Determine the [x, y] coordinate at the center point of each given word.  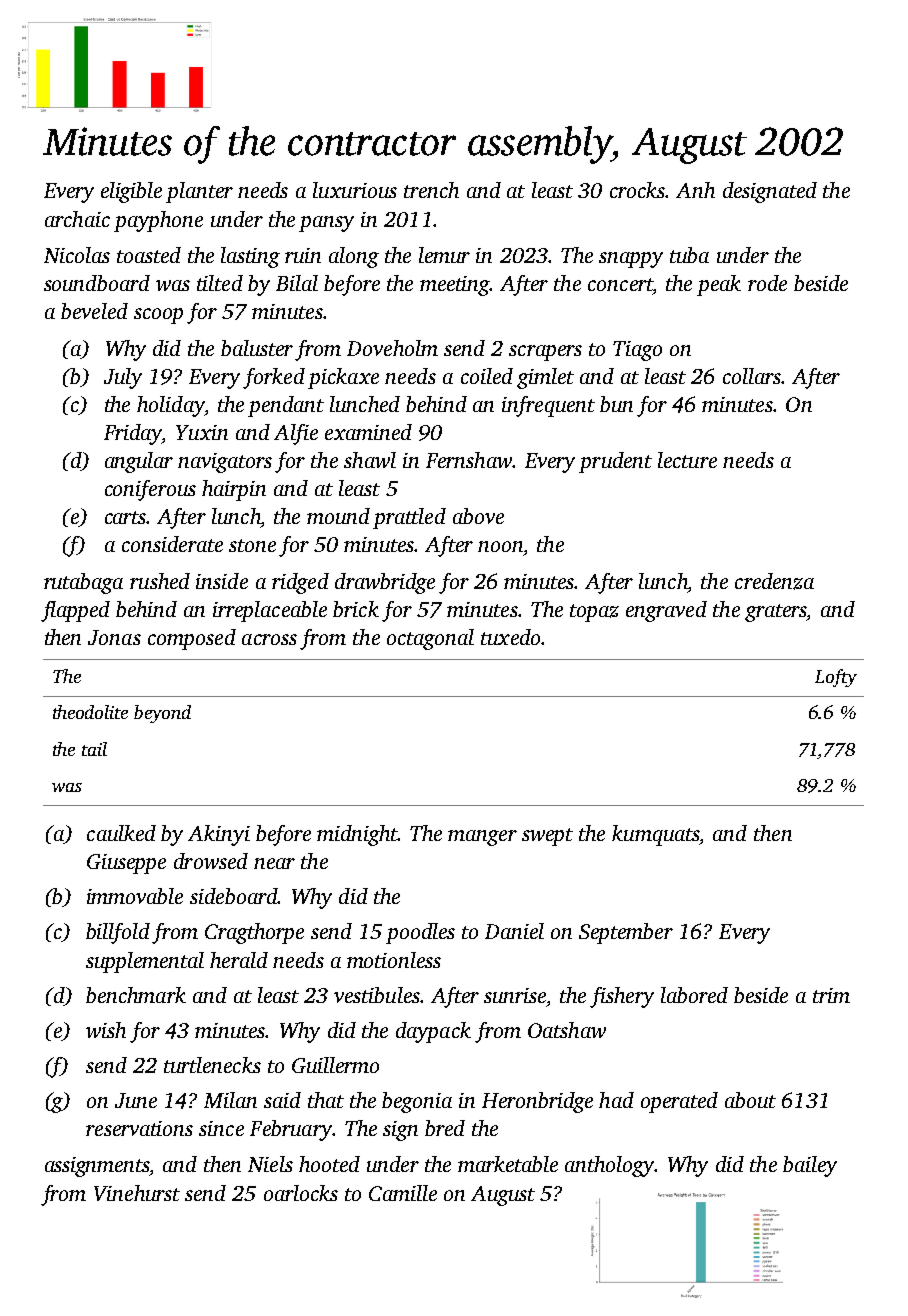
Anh [695, 190]
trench [431, 190]
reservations [139, 1128]
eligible [131, 192]
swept [547, 837]
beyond [162, 714]
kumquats [655, 835]
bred [445, 1128]
